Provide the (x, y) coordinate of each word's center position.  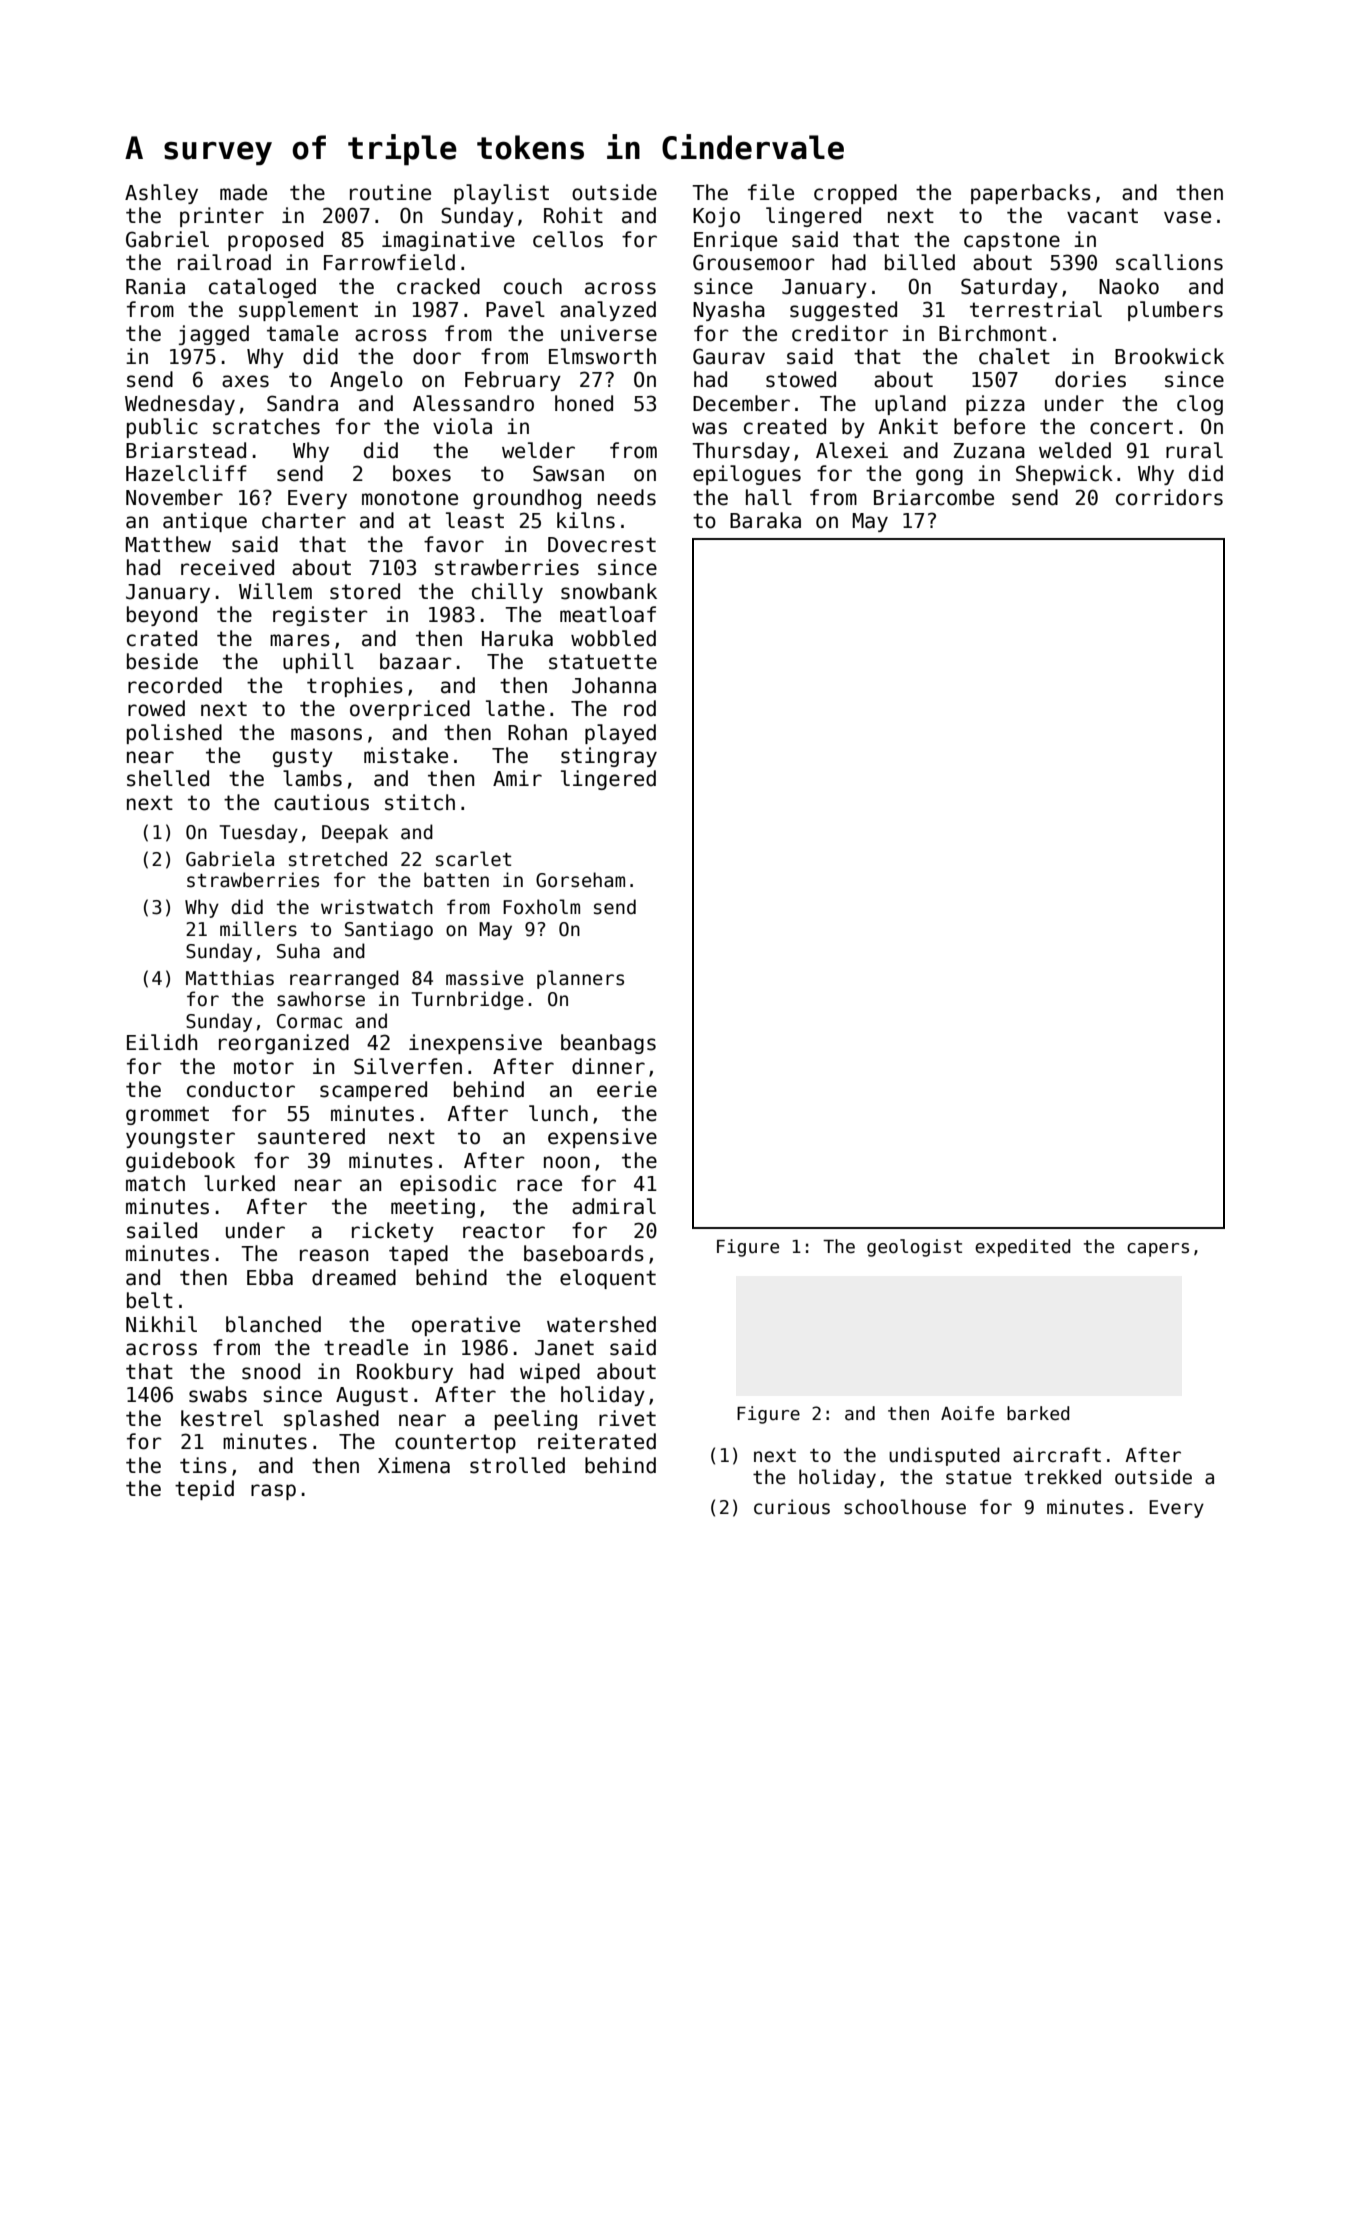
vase (1187, 217)
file (771, 192)
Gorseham (580, 880)
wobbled (613, 638)
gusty (303, 757)
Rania (155, 286)
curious (792, 1507)
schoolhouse (905, 1507)
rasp (273, 1492)
